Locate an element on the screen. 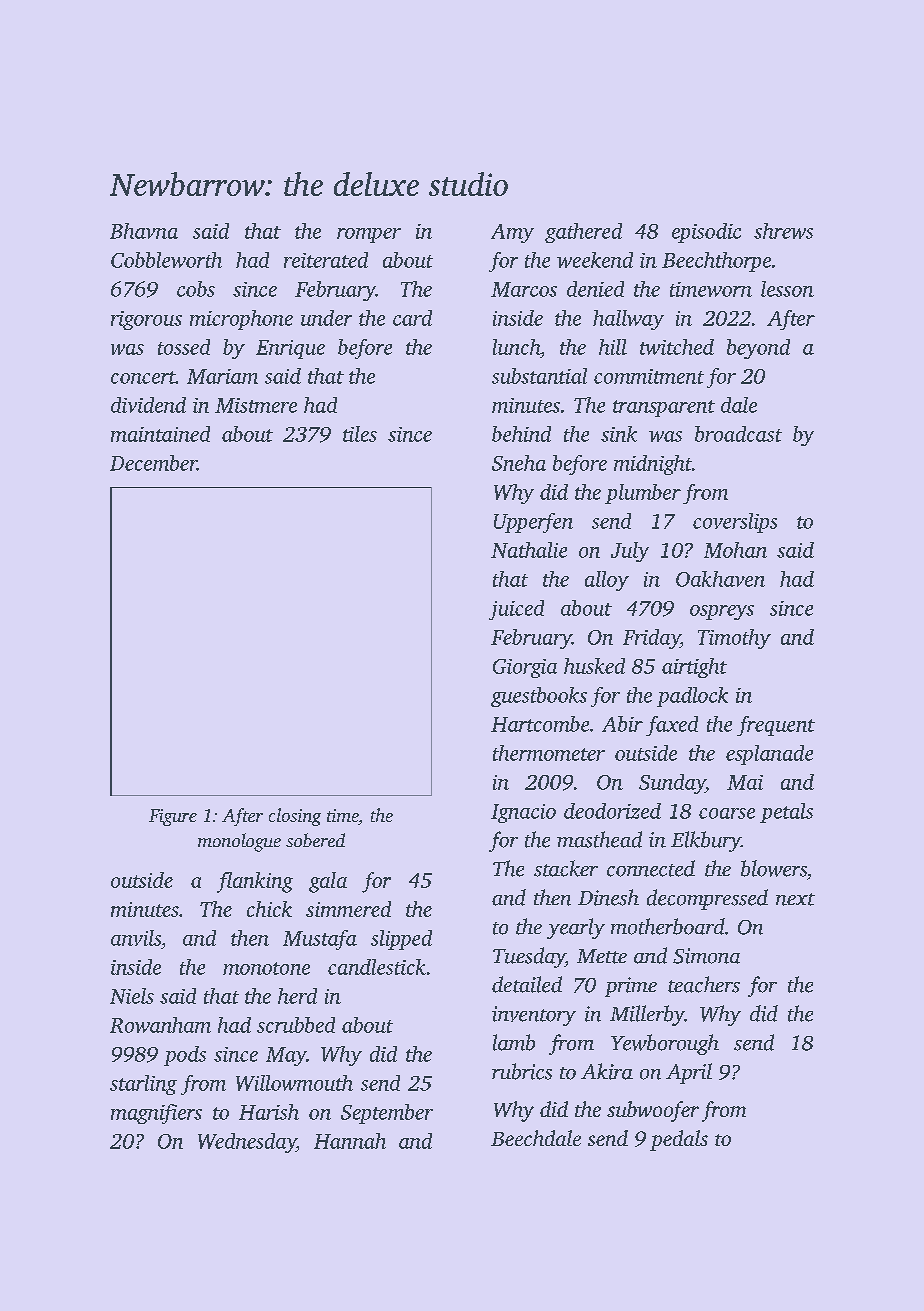  Nathalie is located at coordinates (529, 550).
